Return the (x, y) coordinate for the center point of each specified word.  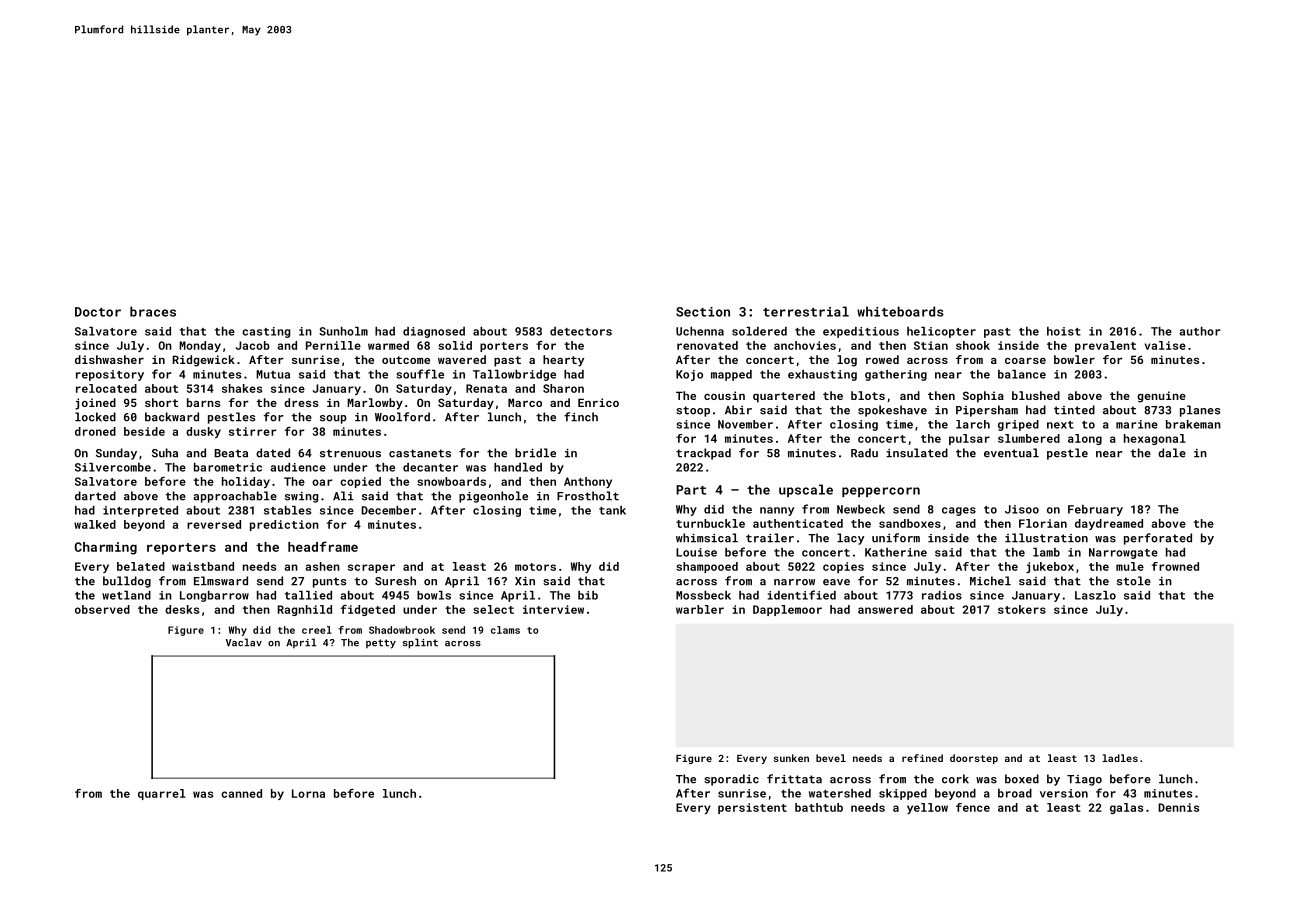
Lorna (308, 793)
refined (922, 758)
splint (420, 643)
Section (703, 312)
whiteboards (900, 311)
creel (317, 630)
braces (153, 311)
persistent (752, 808)
